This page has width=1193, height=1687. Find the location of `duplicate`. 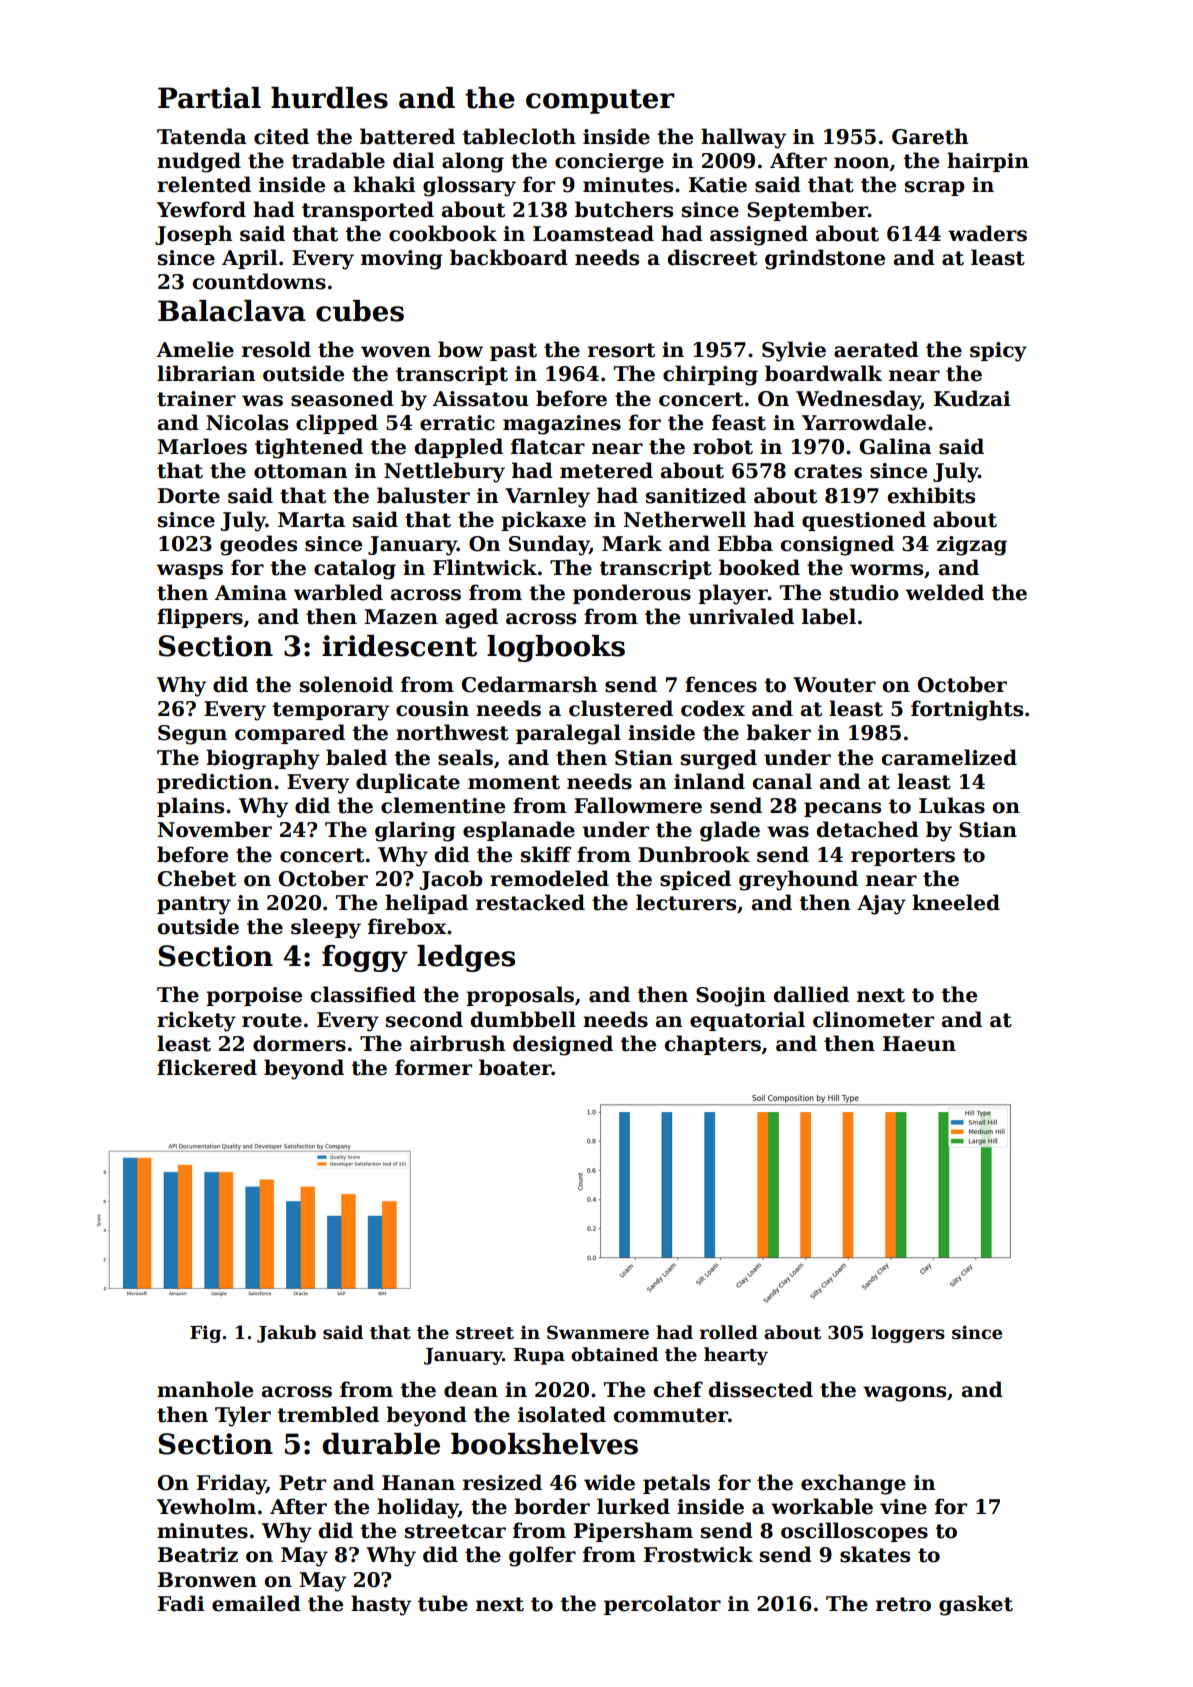

duplicate is located at coordinates (408, 783).
